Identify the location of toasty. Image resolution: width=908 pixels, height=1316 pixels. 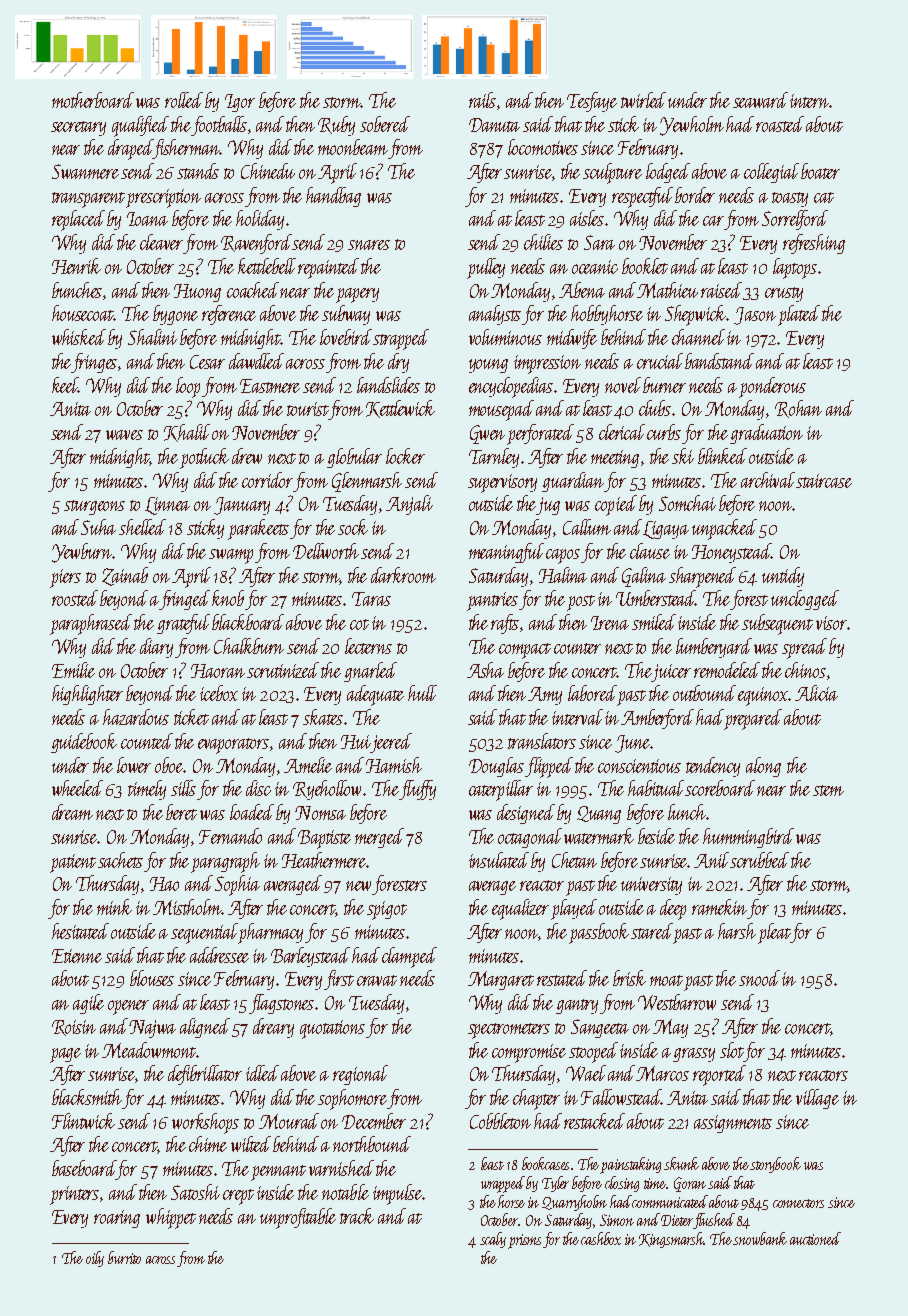
(790, 199).
